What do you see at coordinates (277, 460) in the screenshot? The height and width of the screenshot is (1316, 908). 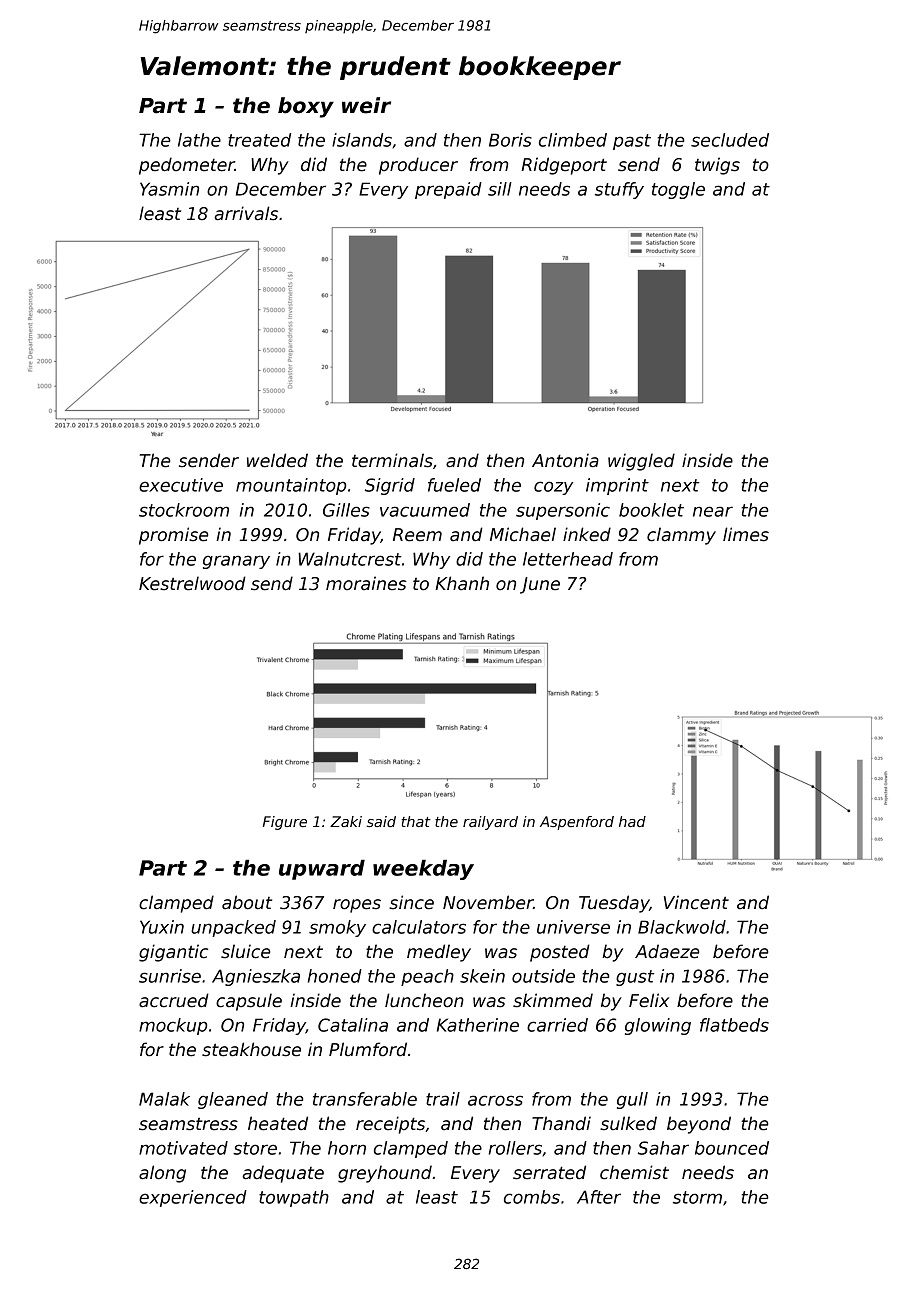 I see `welded` at bounding box center [277, 460].
